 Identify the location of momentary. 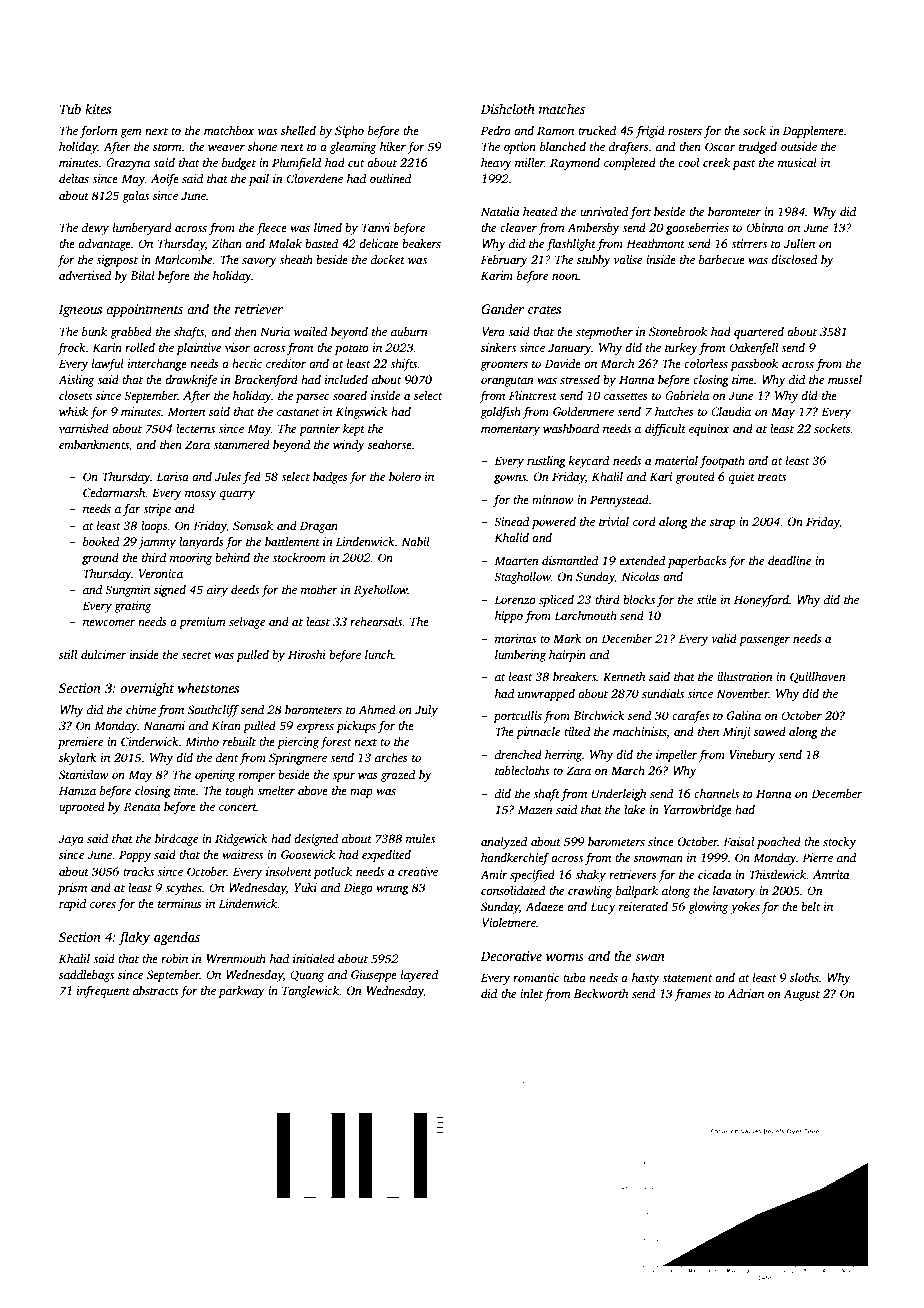
(510, 431).
